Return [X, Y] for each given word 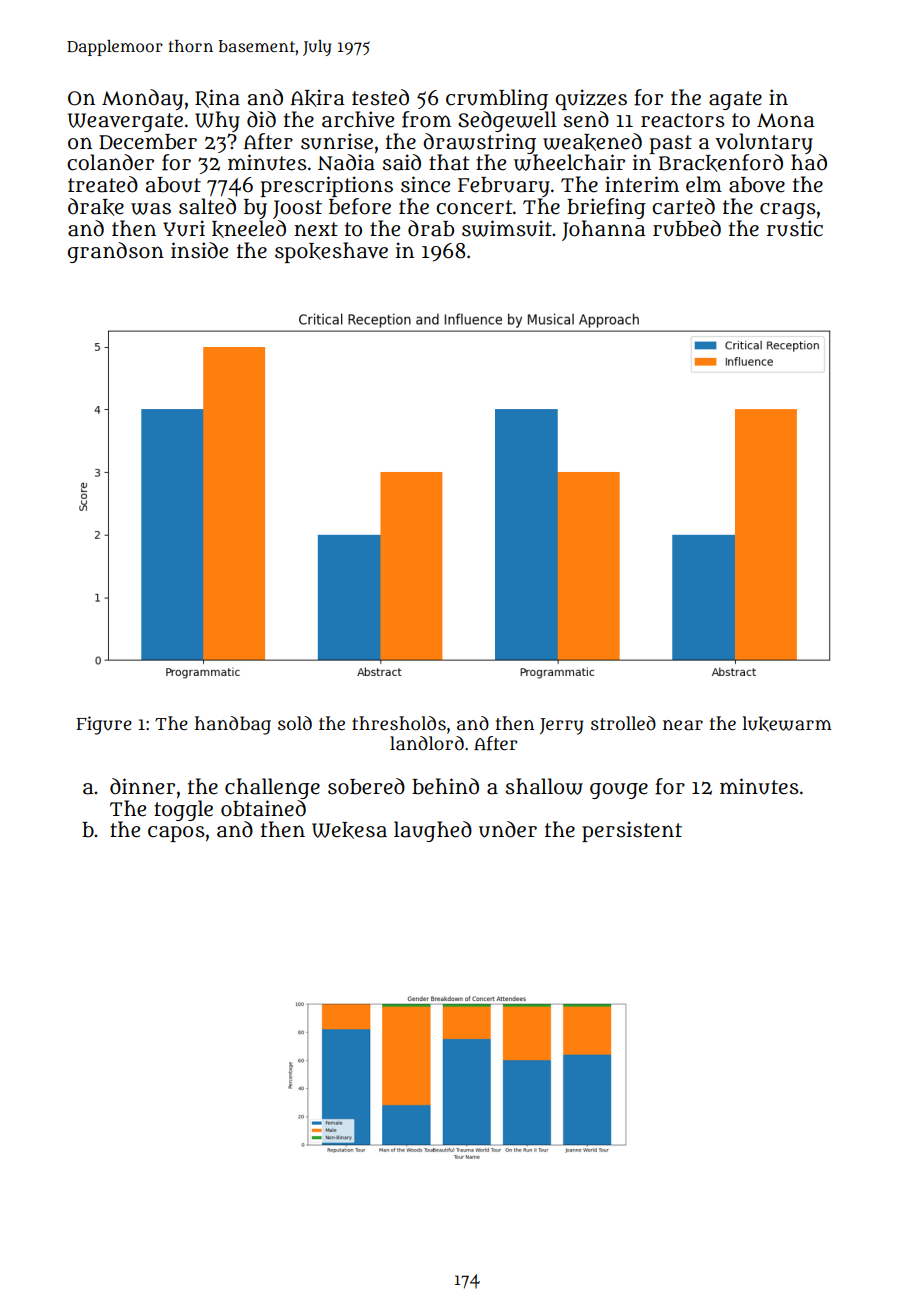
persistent [632, 831]
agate [735, 100]
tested [380, 97]
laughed [433, 831]
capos [176, 834]
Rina [217, 98]
